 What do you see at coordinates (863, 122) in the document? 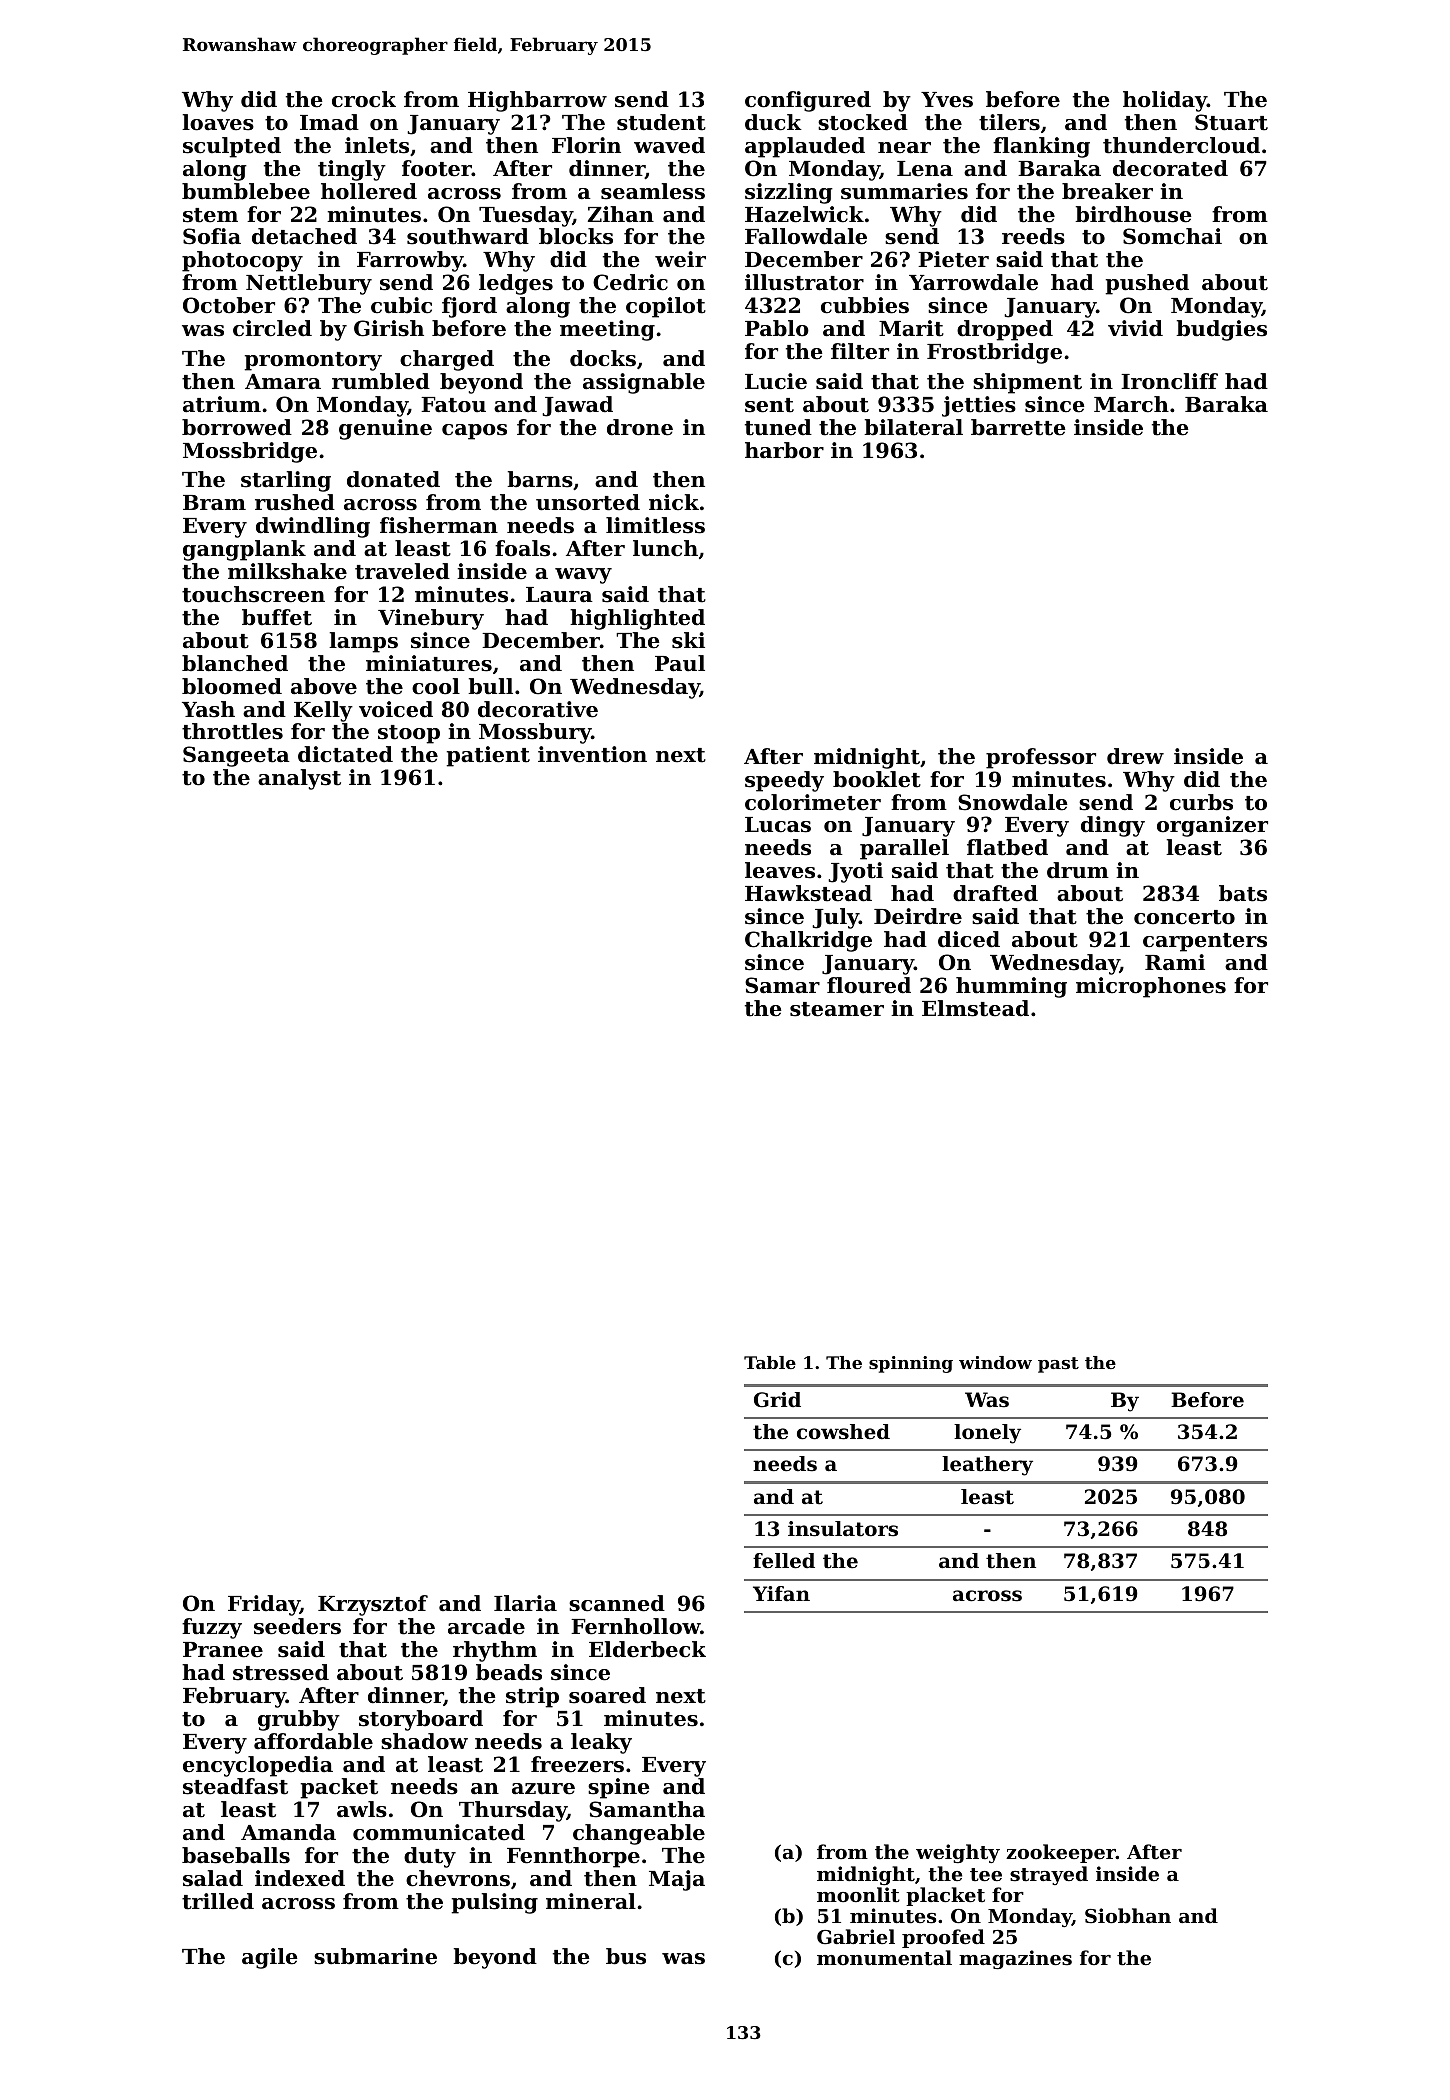
I see `stocked` at bounding box center [863, 122].
